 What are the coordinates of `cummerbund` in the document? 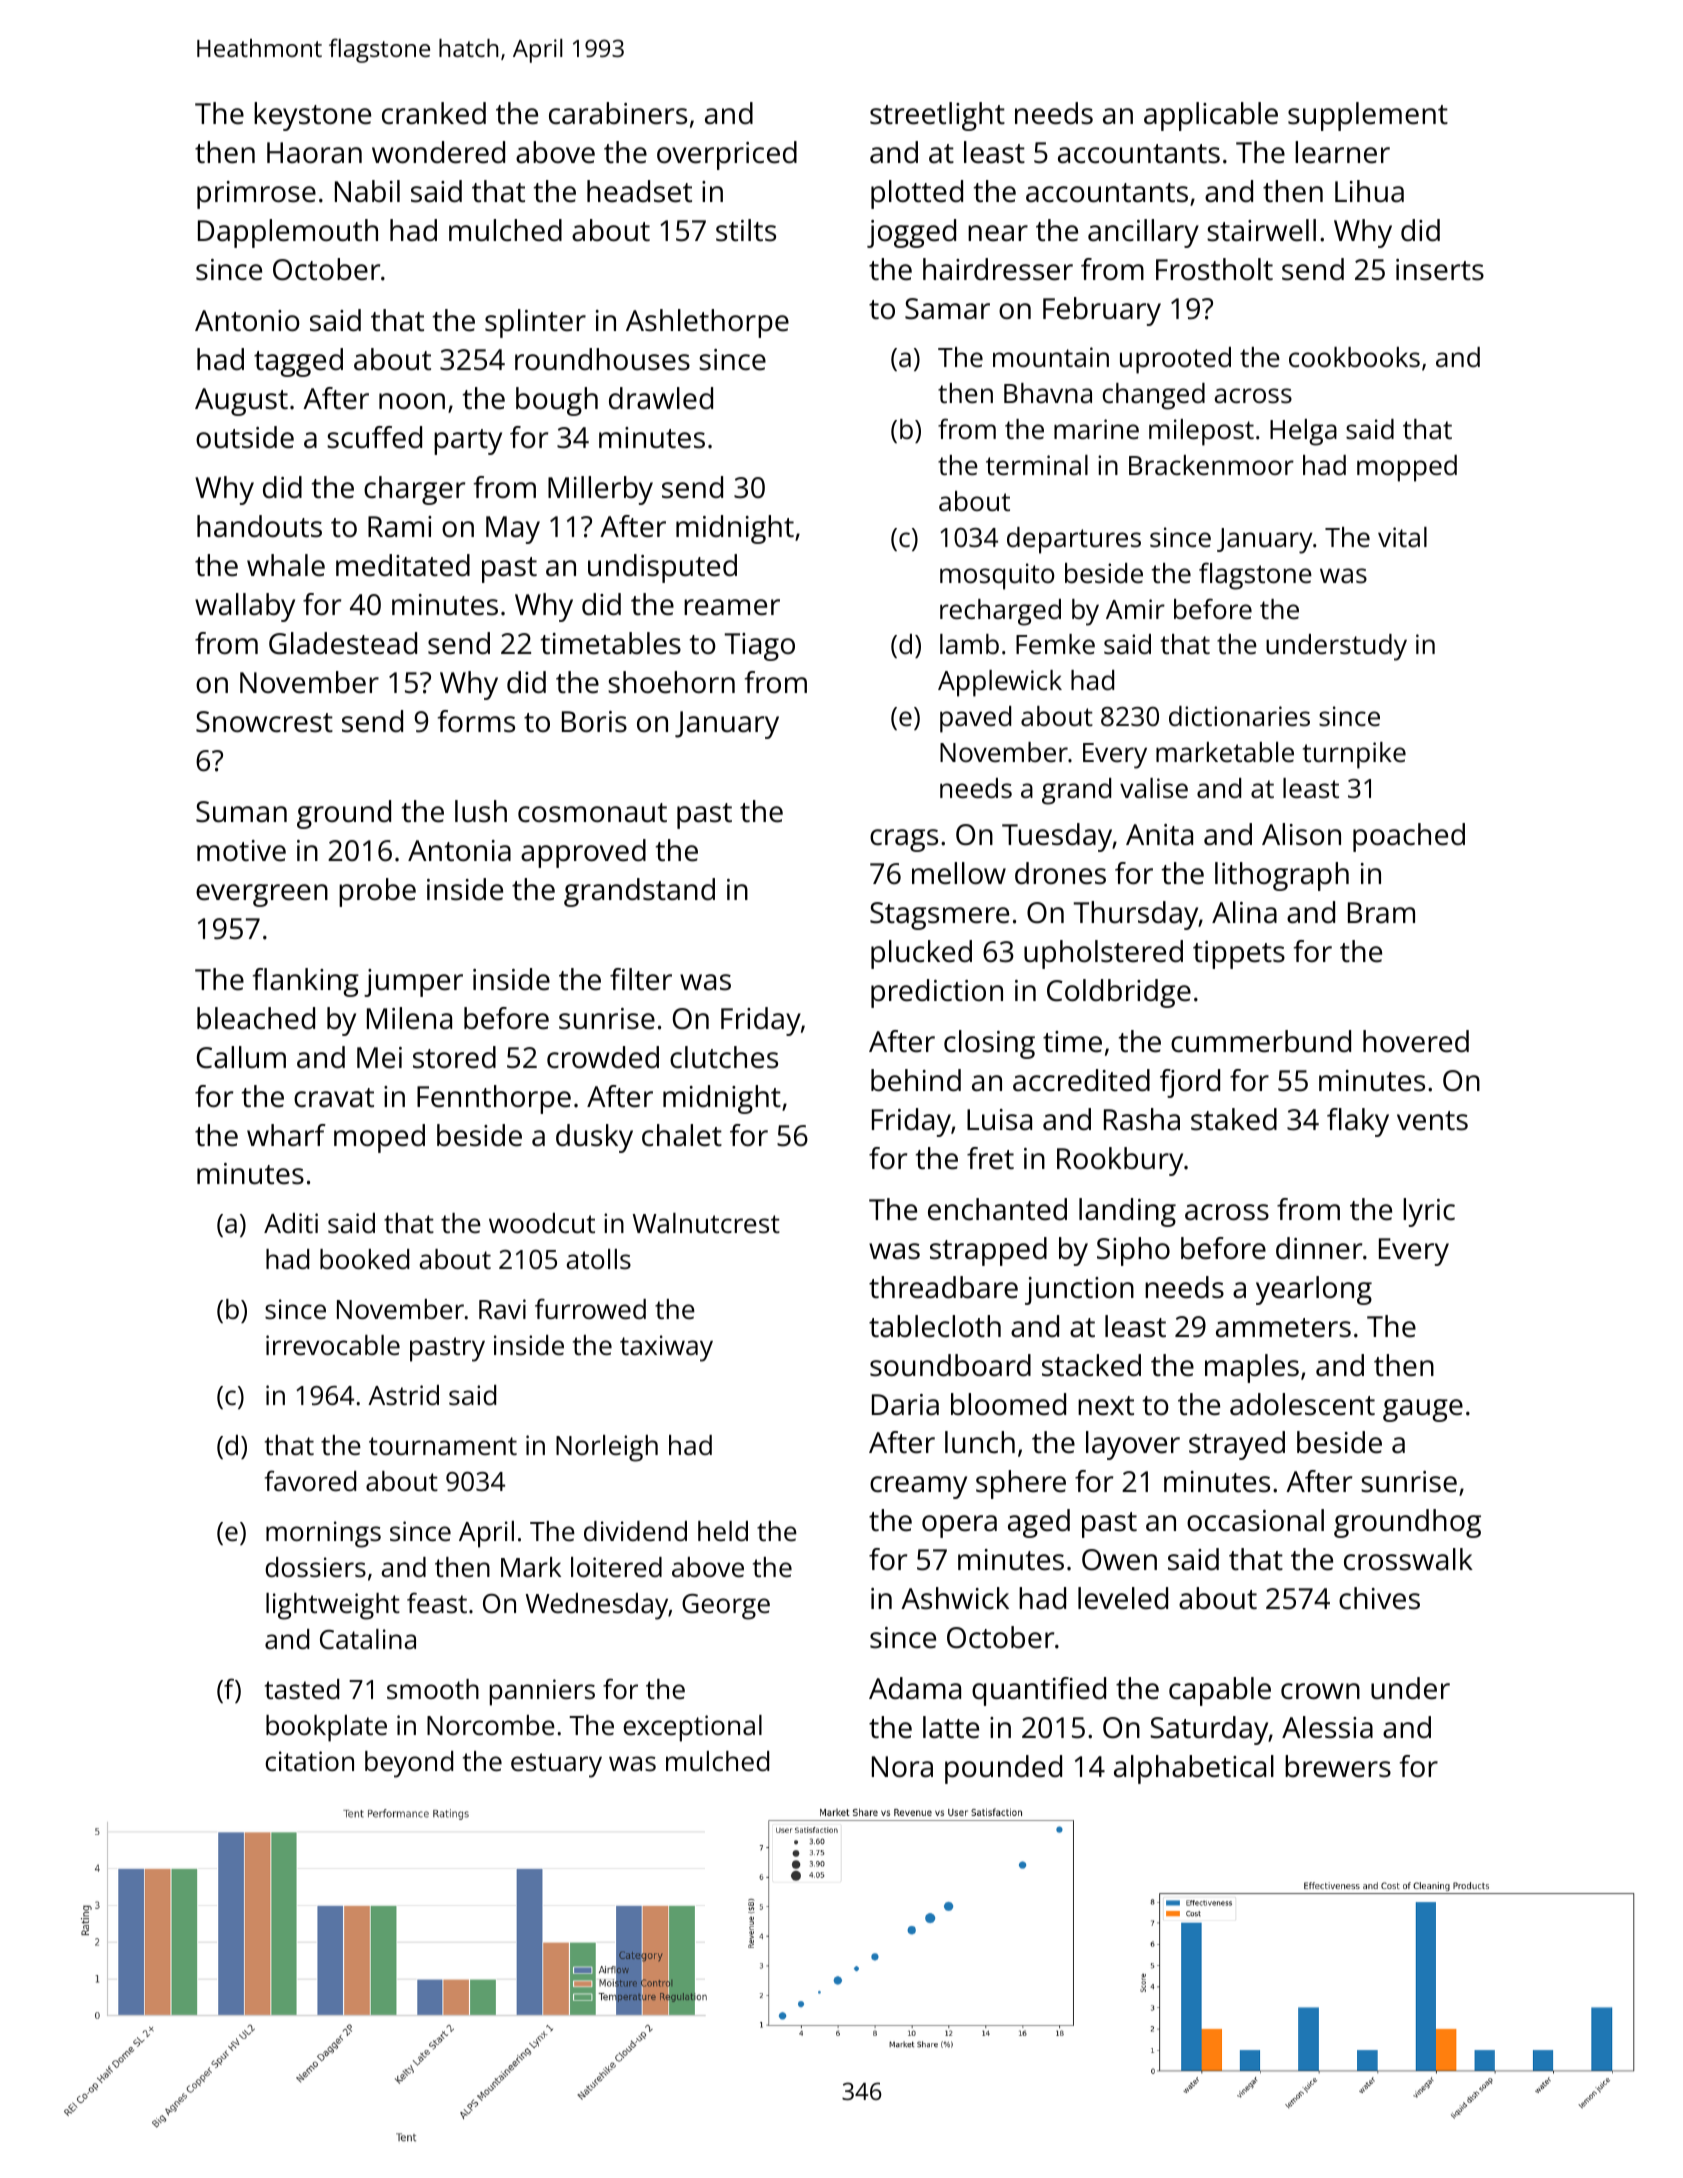 It's located at (1261, 1041).
